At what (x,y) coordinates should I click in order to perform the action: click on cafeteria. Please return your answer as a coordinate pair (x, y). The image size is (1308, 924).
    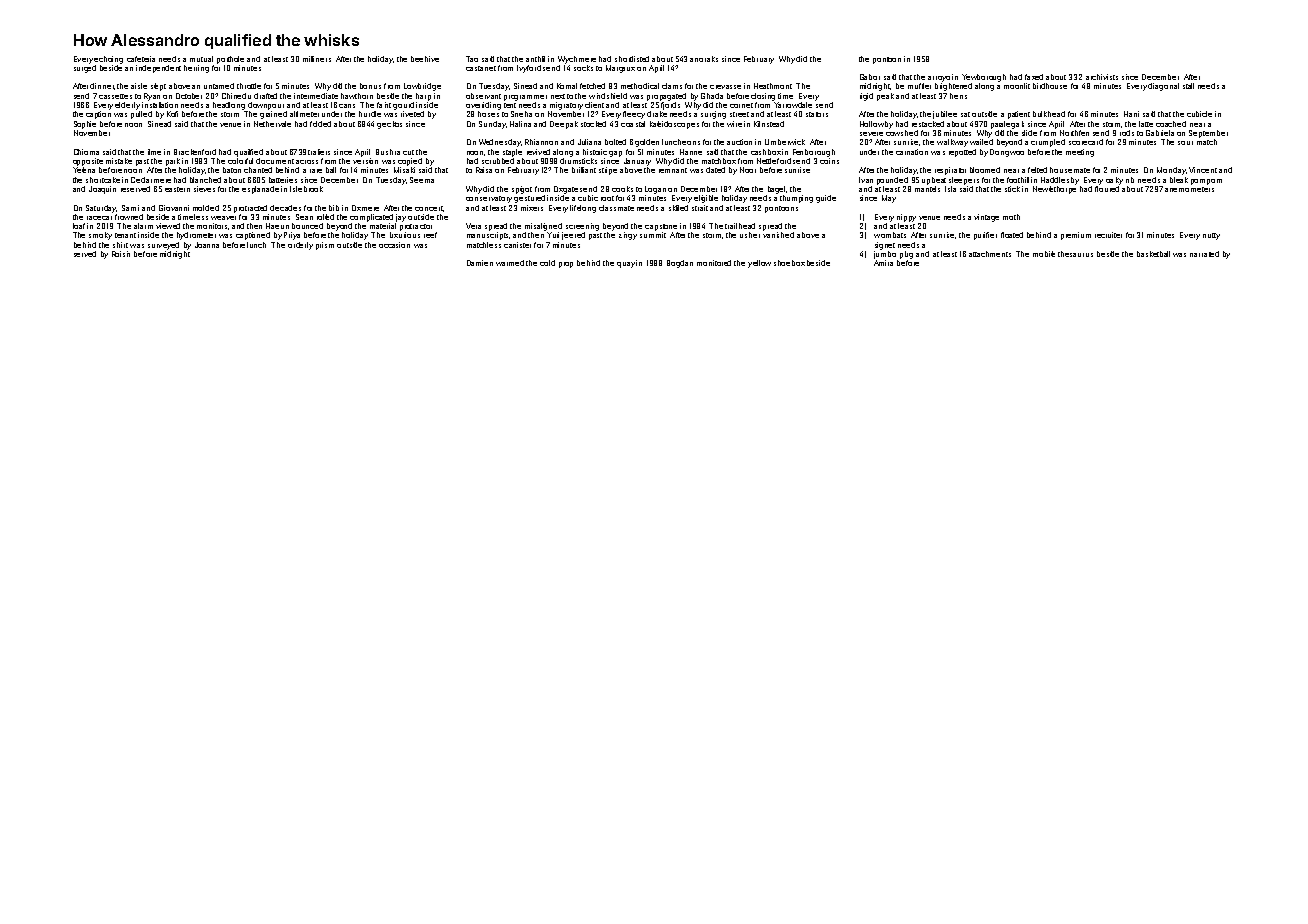
    Looking at the image, I should click on (141, 59).
